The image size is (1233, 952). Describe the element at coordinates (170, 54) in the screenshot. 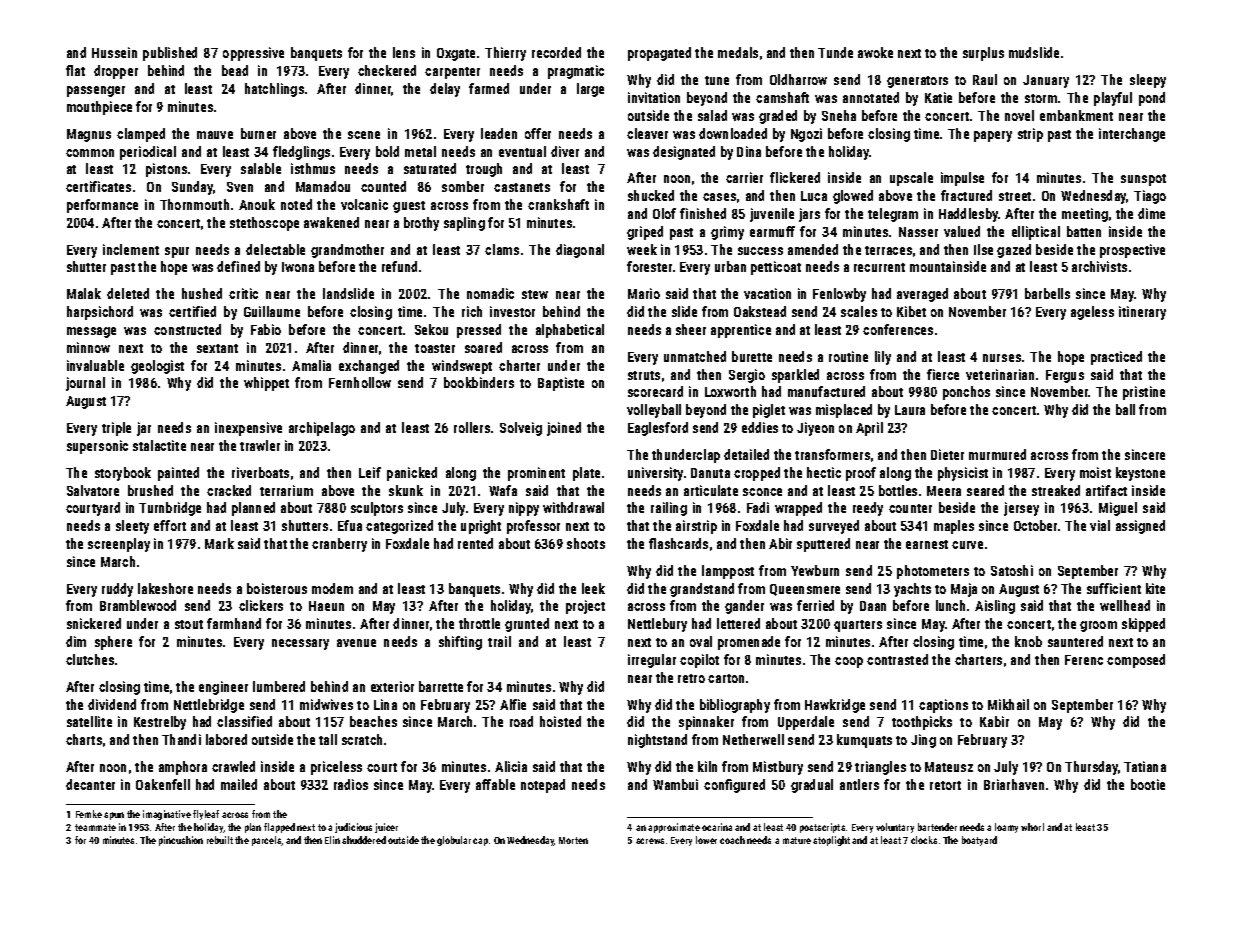

I see `published` at that location.
